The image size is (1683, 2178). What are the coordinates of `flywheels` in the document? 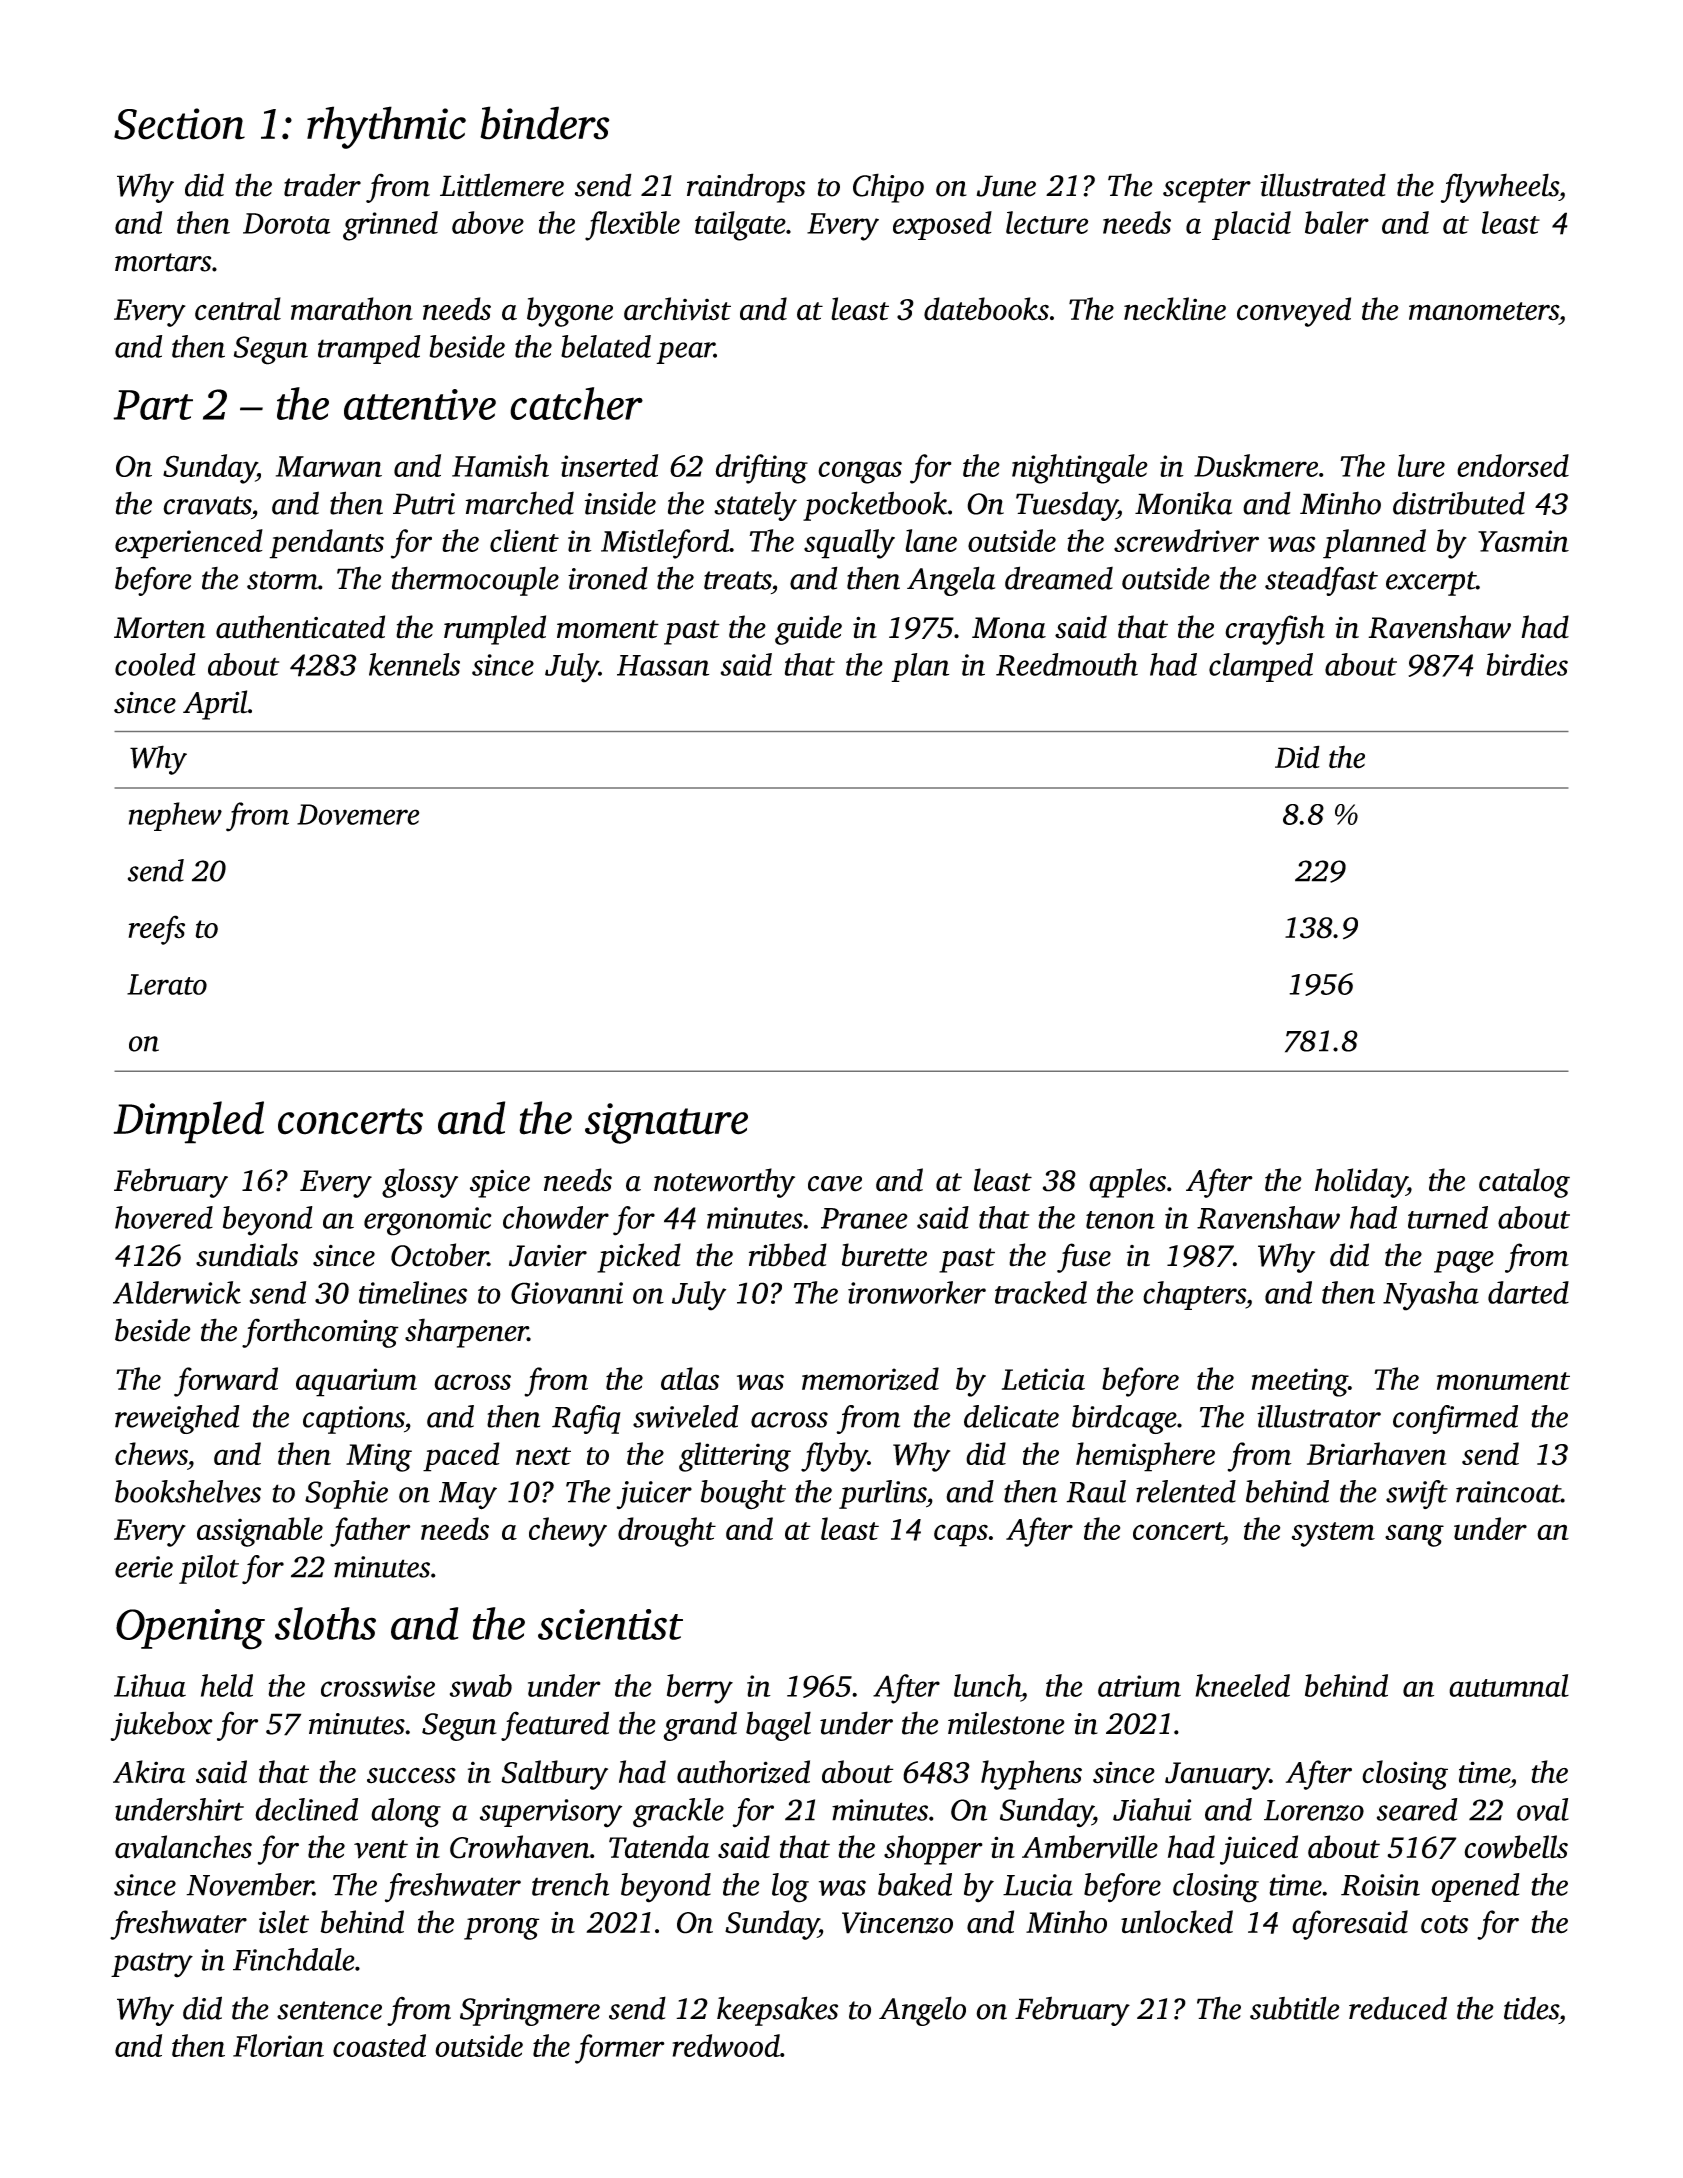 It's located at (1500, 188).
